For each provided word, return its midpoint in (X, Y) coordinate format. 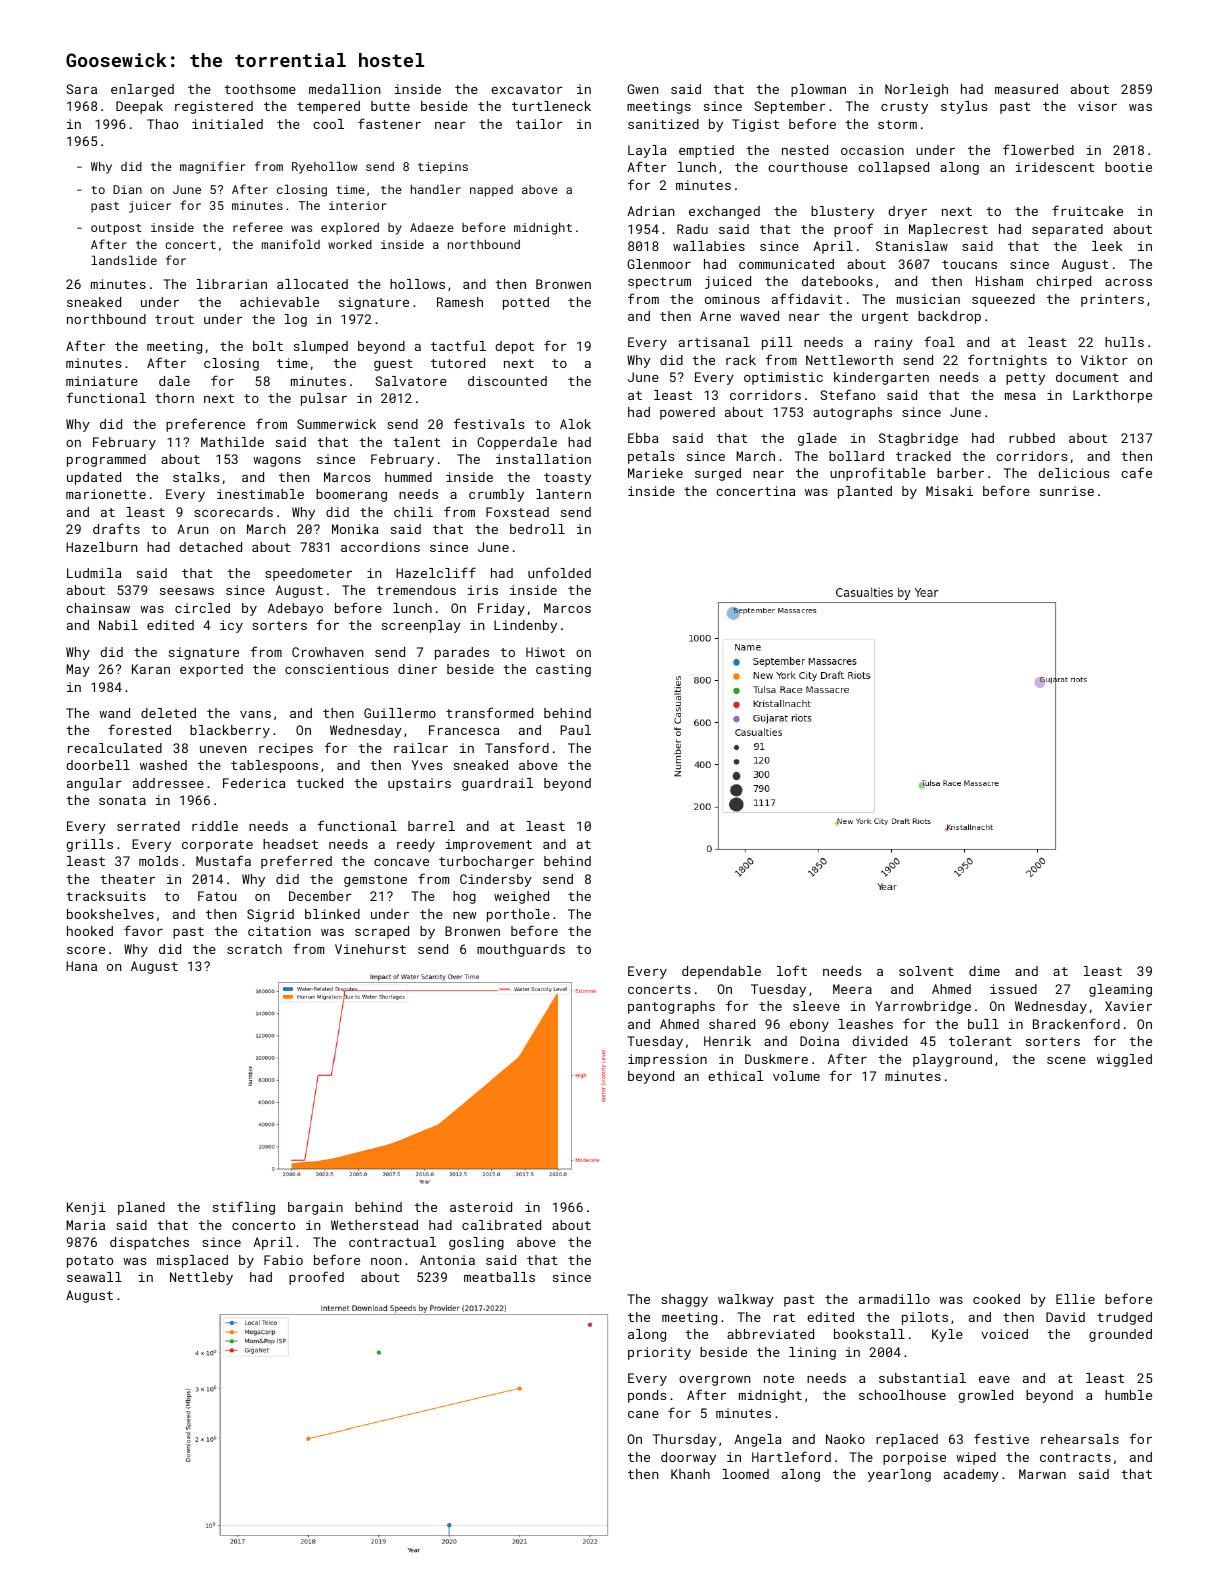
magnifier (212, 167)
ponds (647, 1396)
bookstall (869, 1334)
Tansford (517, 747)
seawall (94, 1277)
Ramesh (460, 302)
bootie (1128, 167)
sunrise (1067, 491)
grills (89, 845)
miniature (102, 381)
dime (984, 971)
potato (90, 1262)
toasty (567, 479)
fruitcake (1087, 210)
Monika (355, 529)
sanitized (663, 124)
